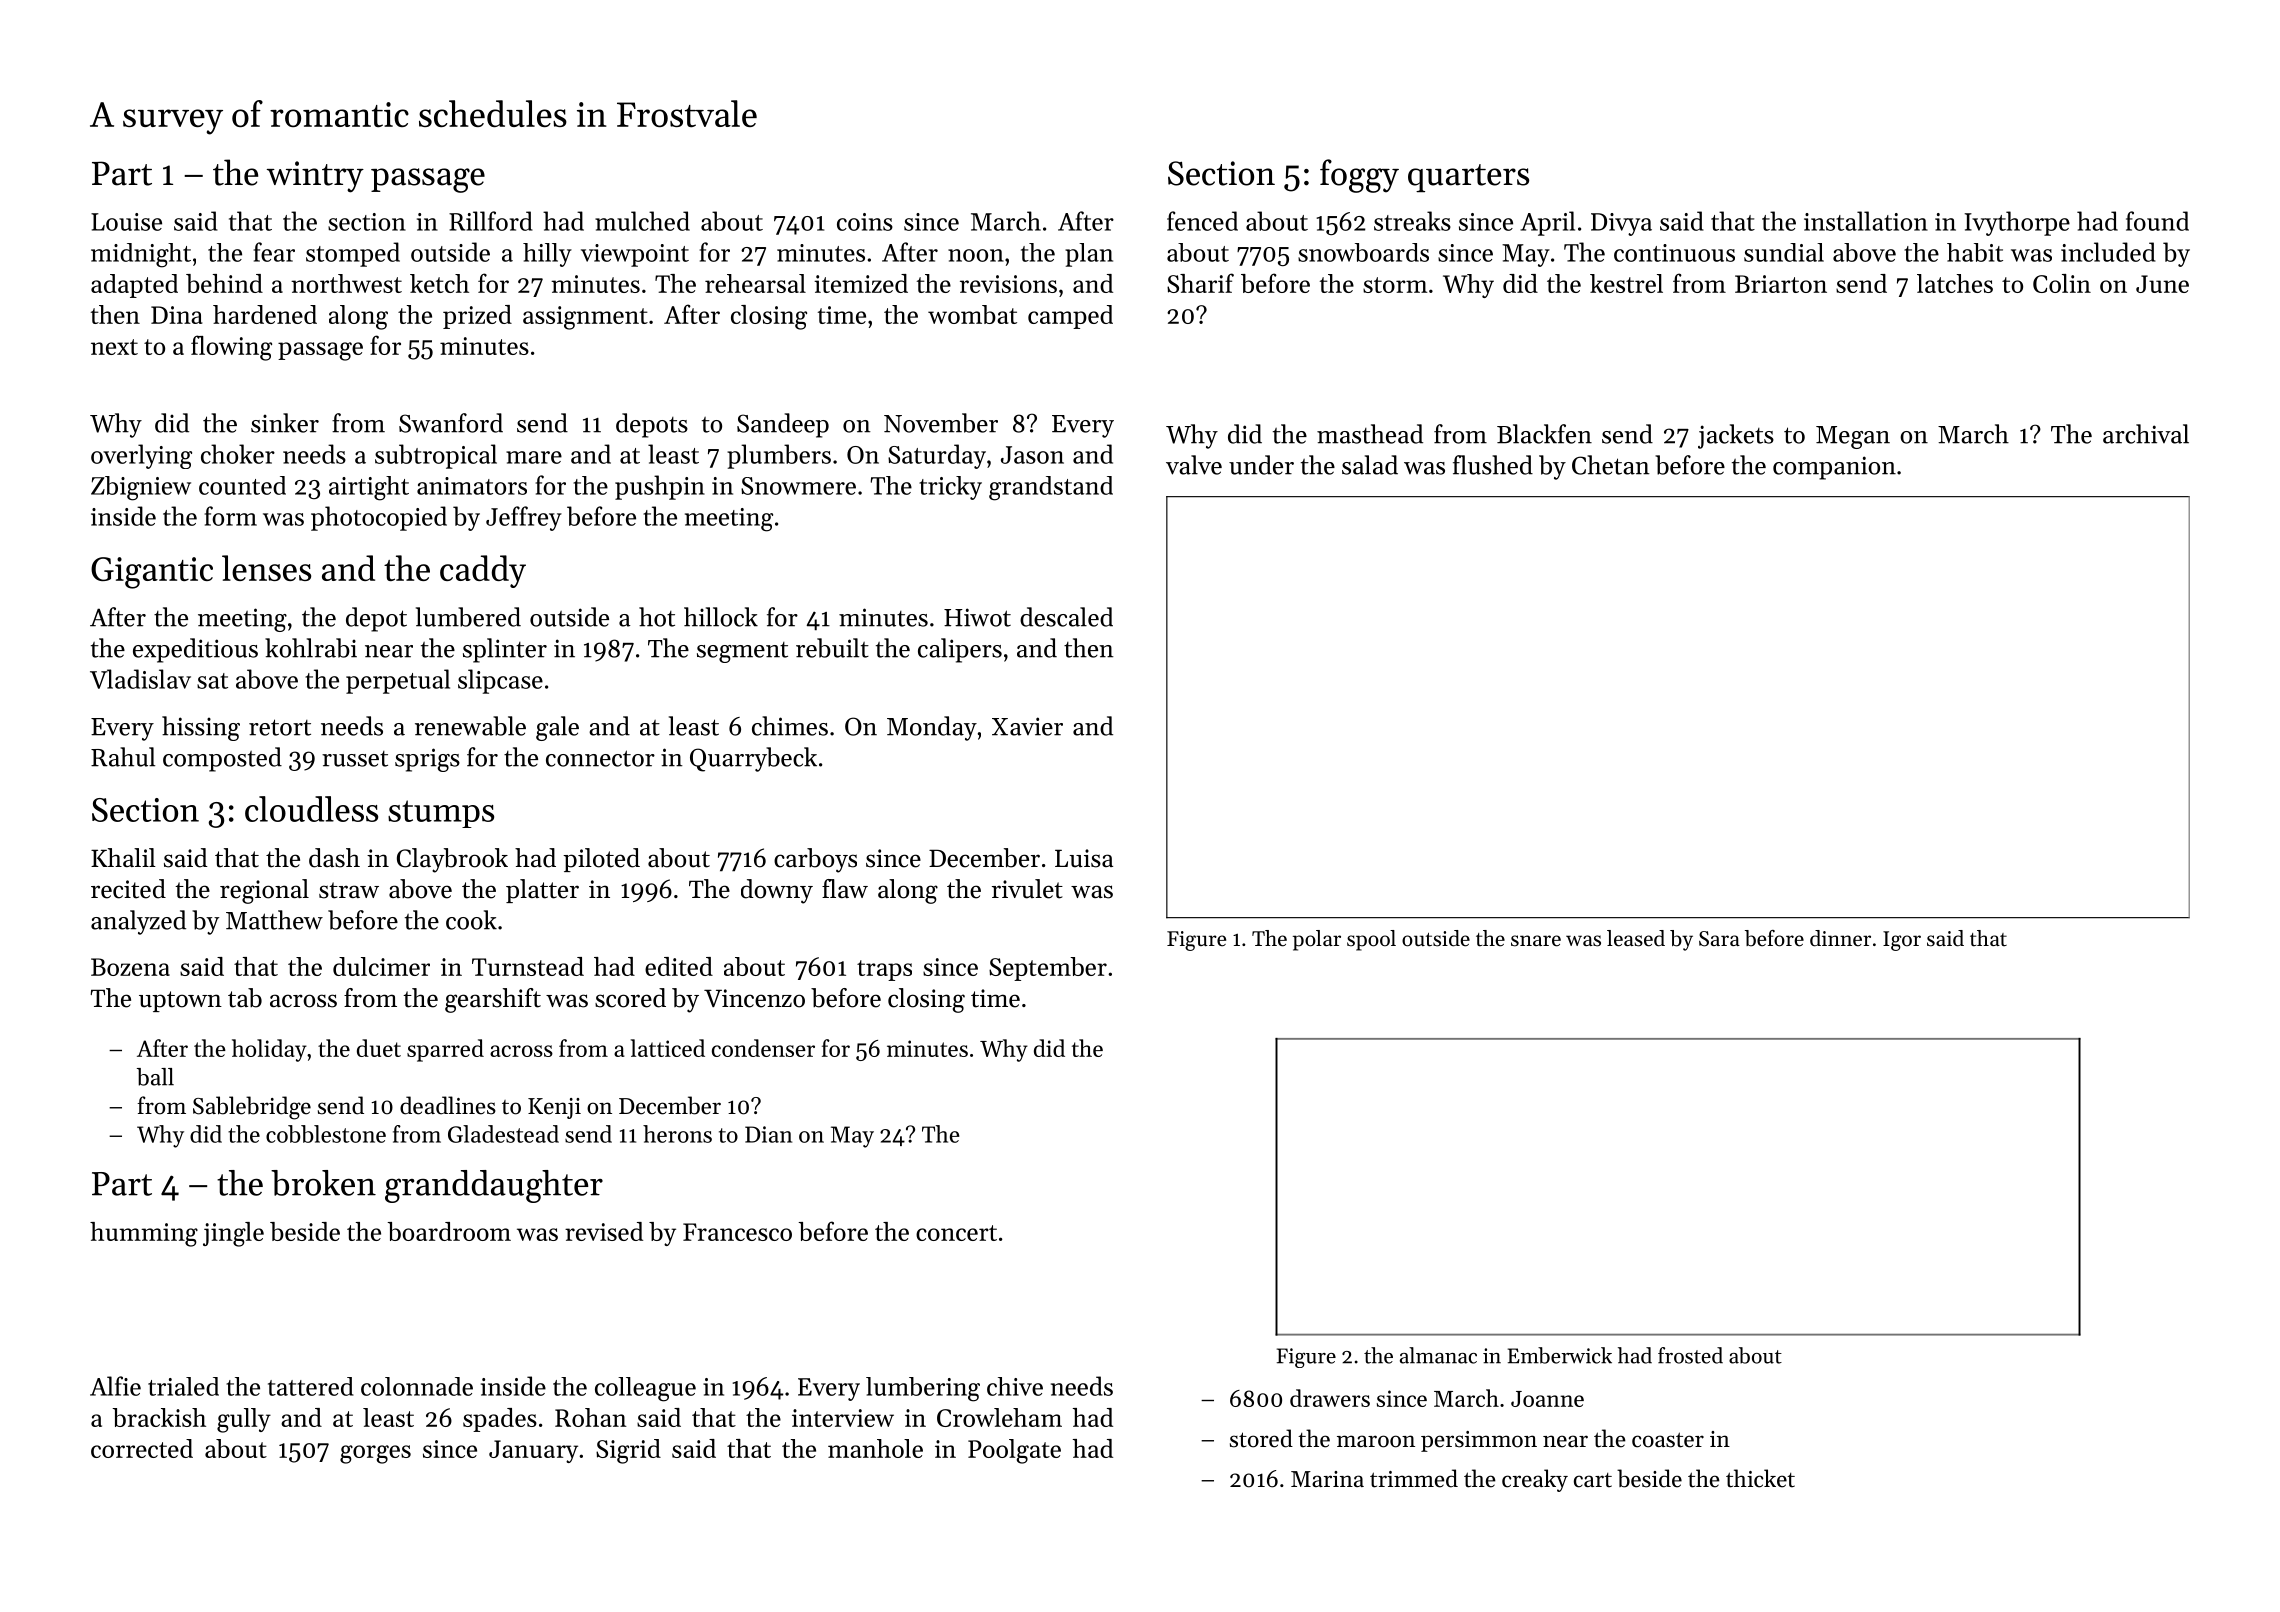  I want to click on rebuilt, so click(832, 648).
